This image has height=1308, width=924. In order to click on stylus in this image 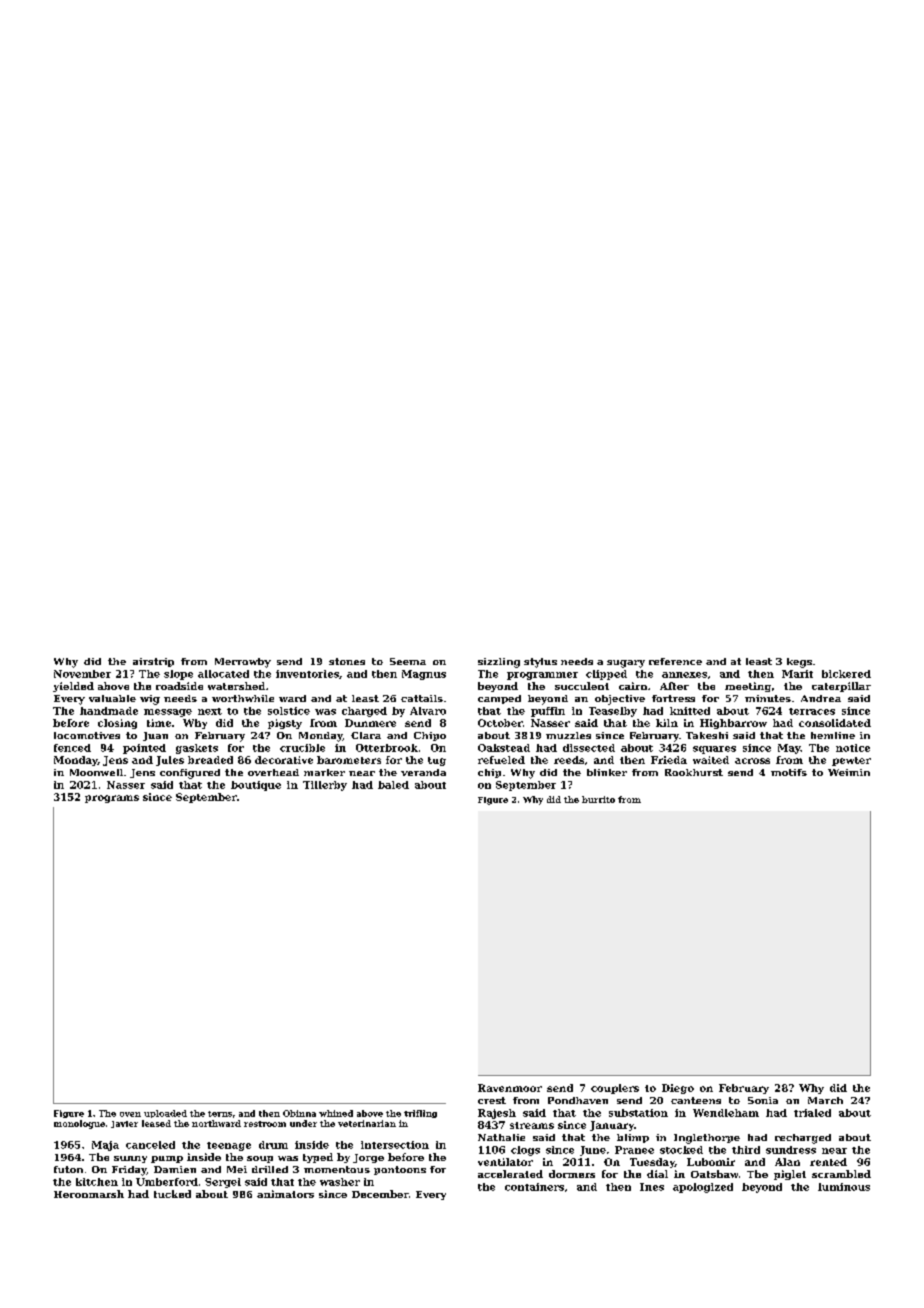, I will do `click(540, 663)`.
